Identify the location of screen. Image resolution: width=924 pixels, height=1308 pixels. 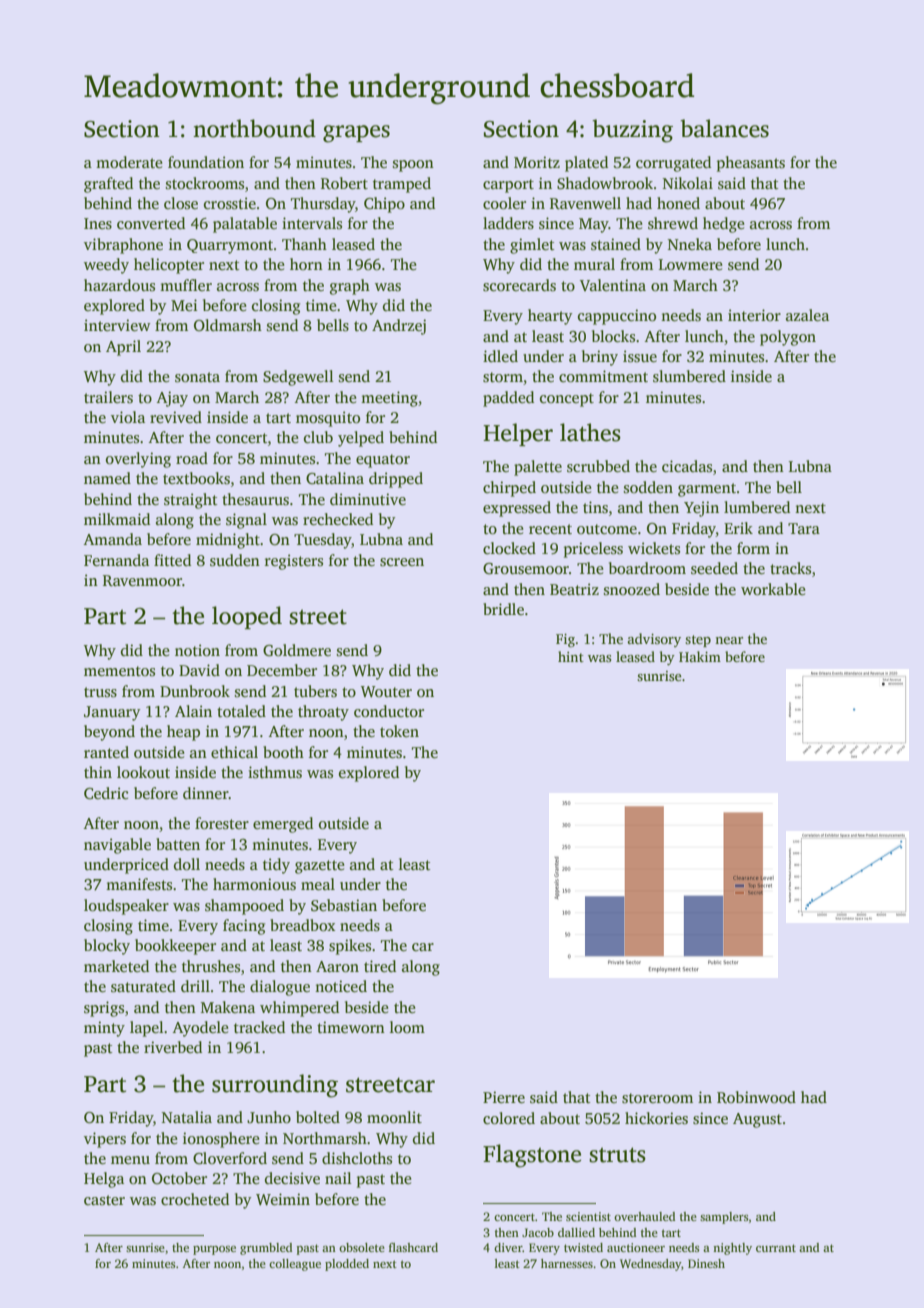
(402, 562).
